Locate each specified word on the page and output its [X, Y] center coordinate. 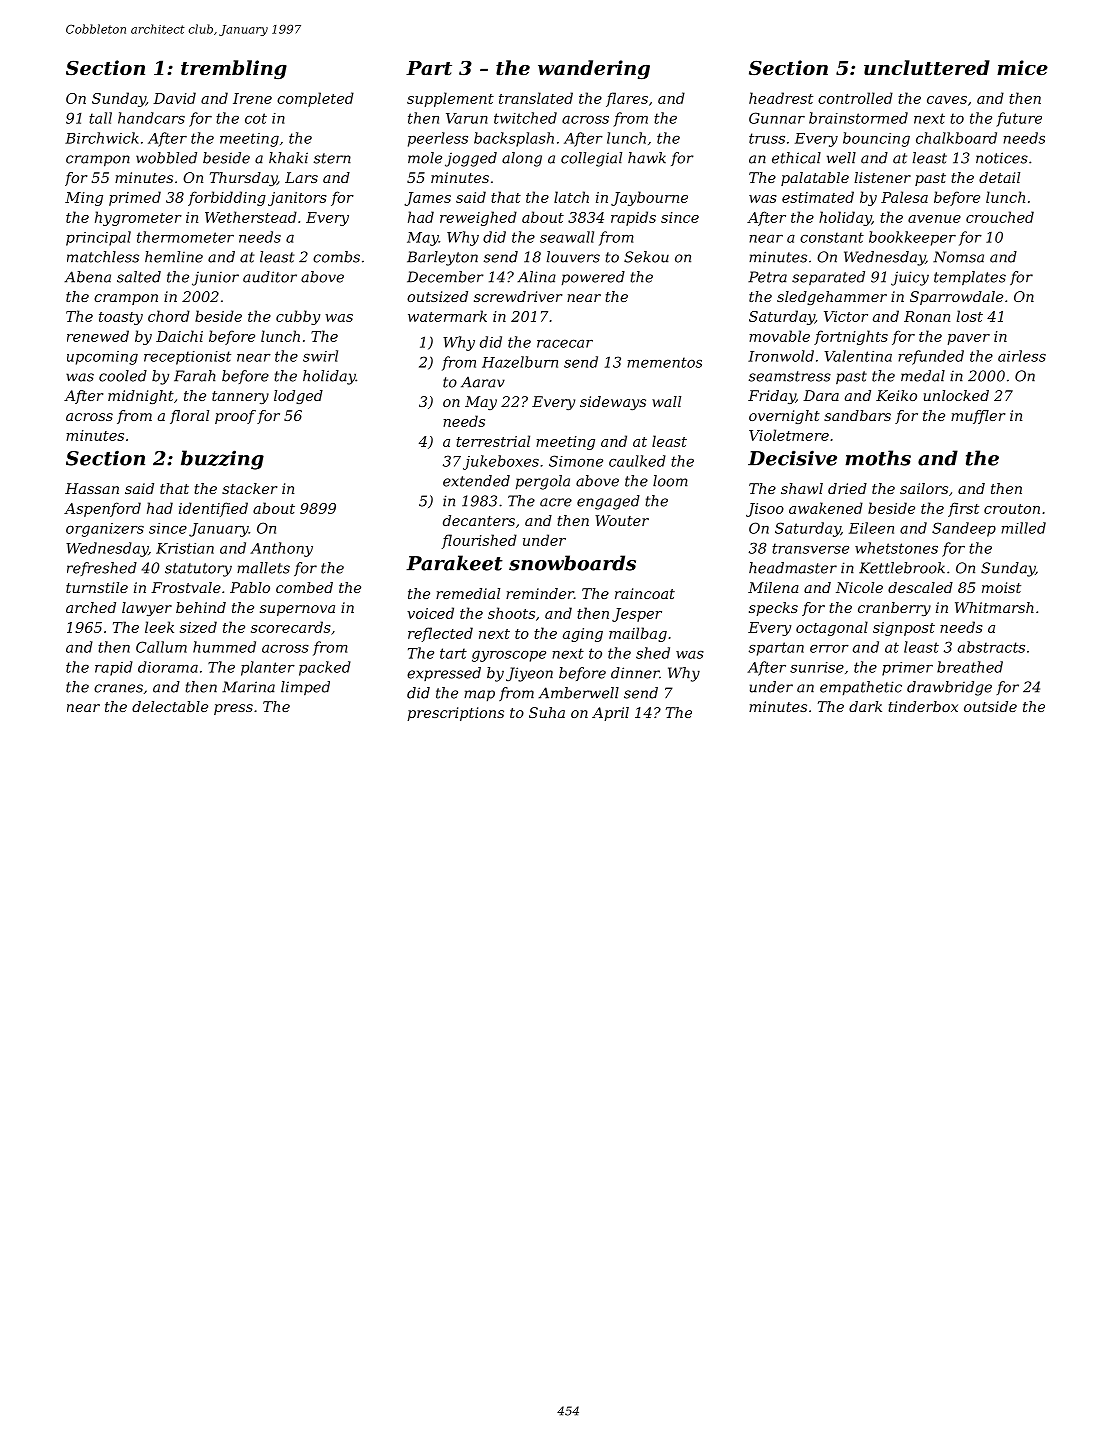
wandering [594, 69]
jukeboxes [501, 462]
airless [1022, 356]
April [610, 714]
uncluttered [927, 67]
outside [990, 706]
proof [235, 417]
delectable [170, 706]
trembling [234, 69]
